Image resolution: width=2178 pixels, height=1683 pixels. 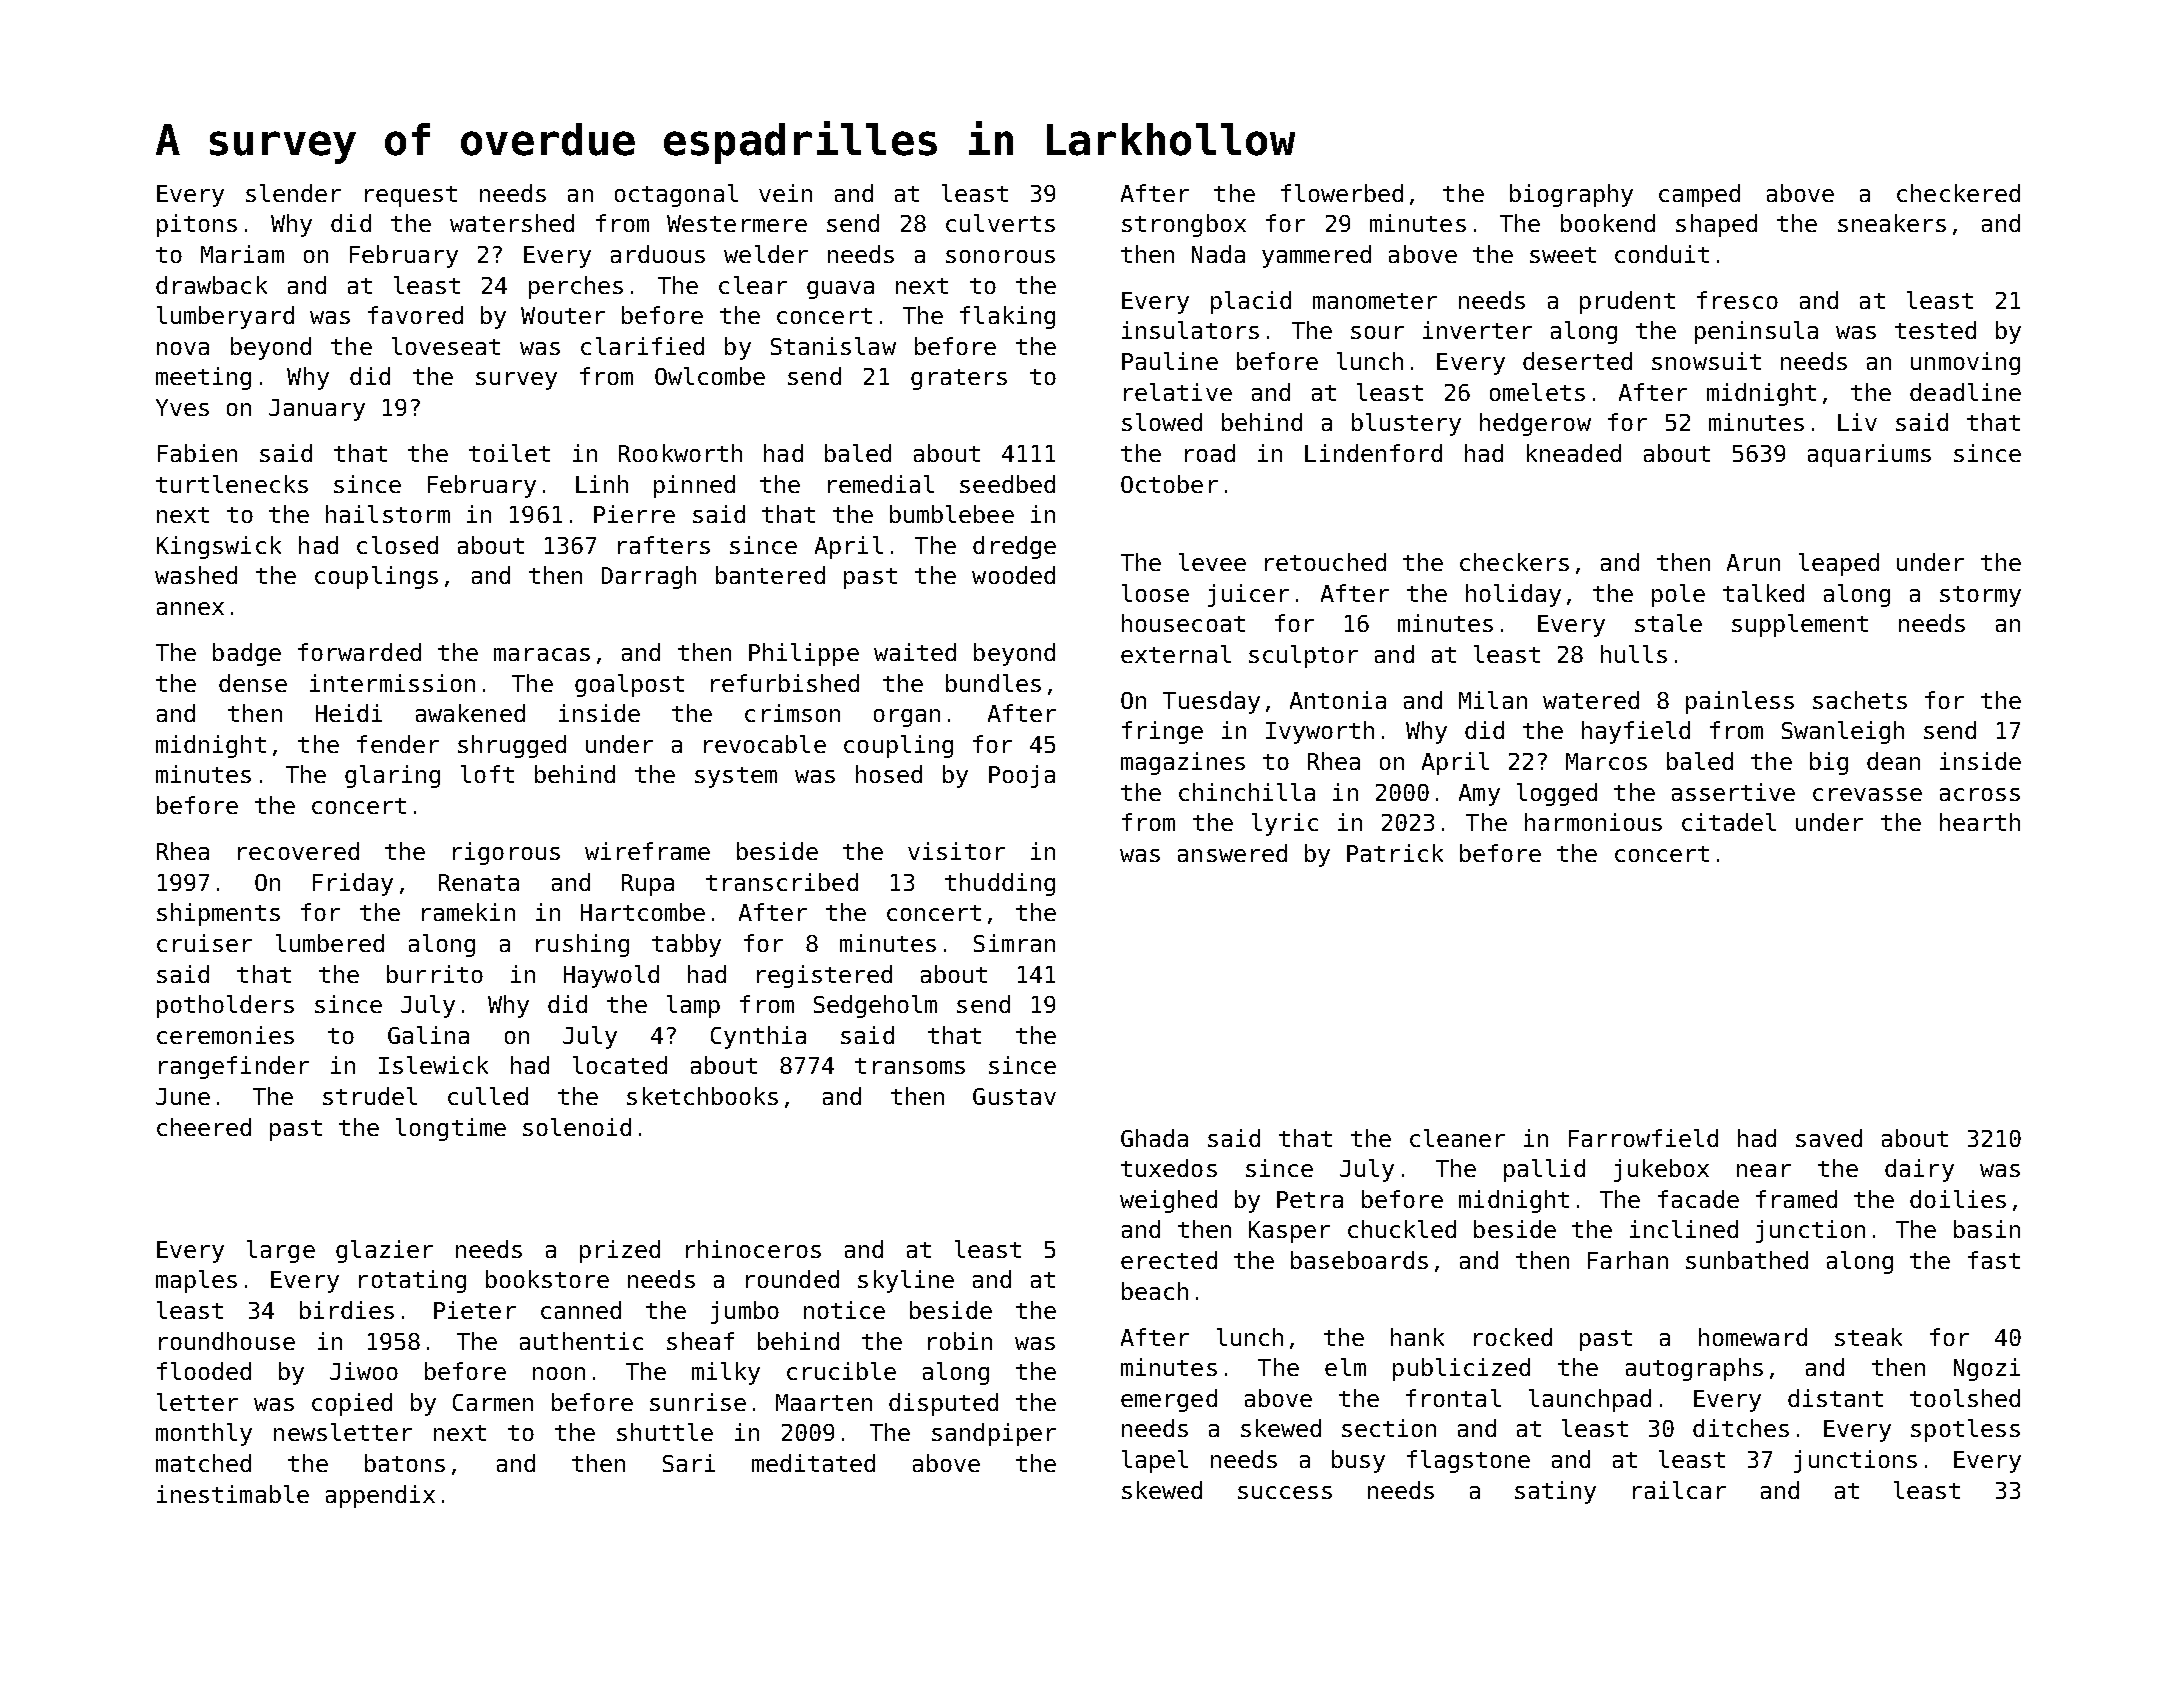 I want to click on lapel, so click(x=1155, y=1461).
